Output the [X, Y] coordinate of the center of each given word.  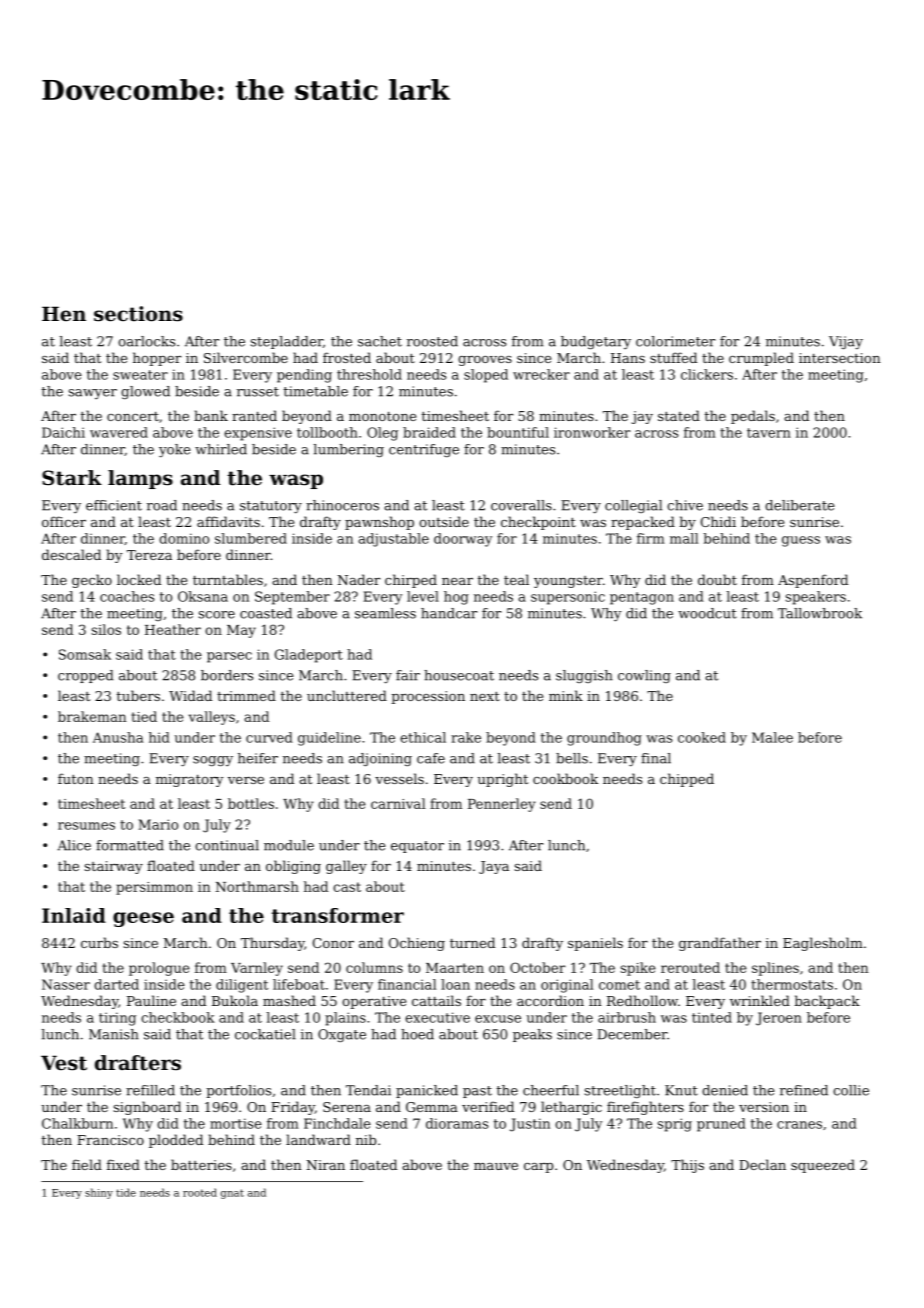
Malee [772, 737]
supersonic [568, 598]
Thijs [687, 1166]
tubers [138, 695]
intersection [840, 358]
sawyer [93, 394]
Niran [326, 1165]
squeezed [823, 1166]
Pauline [151, 1000]
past [477, 1092]
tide [126, 1192]
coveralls [521, 505]
